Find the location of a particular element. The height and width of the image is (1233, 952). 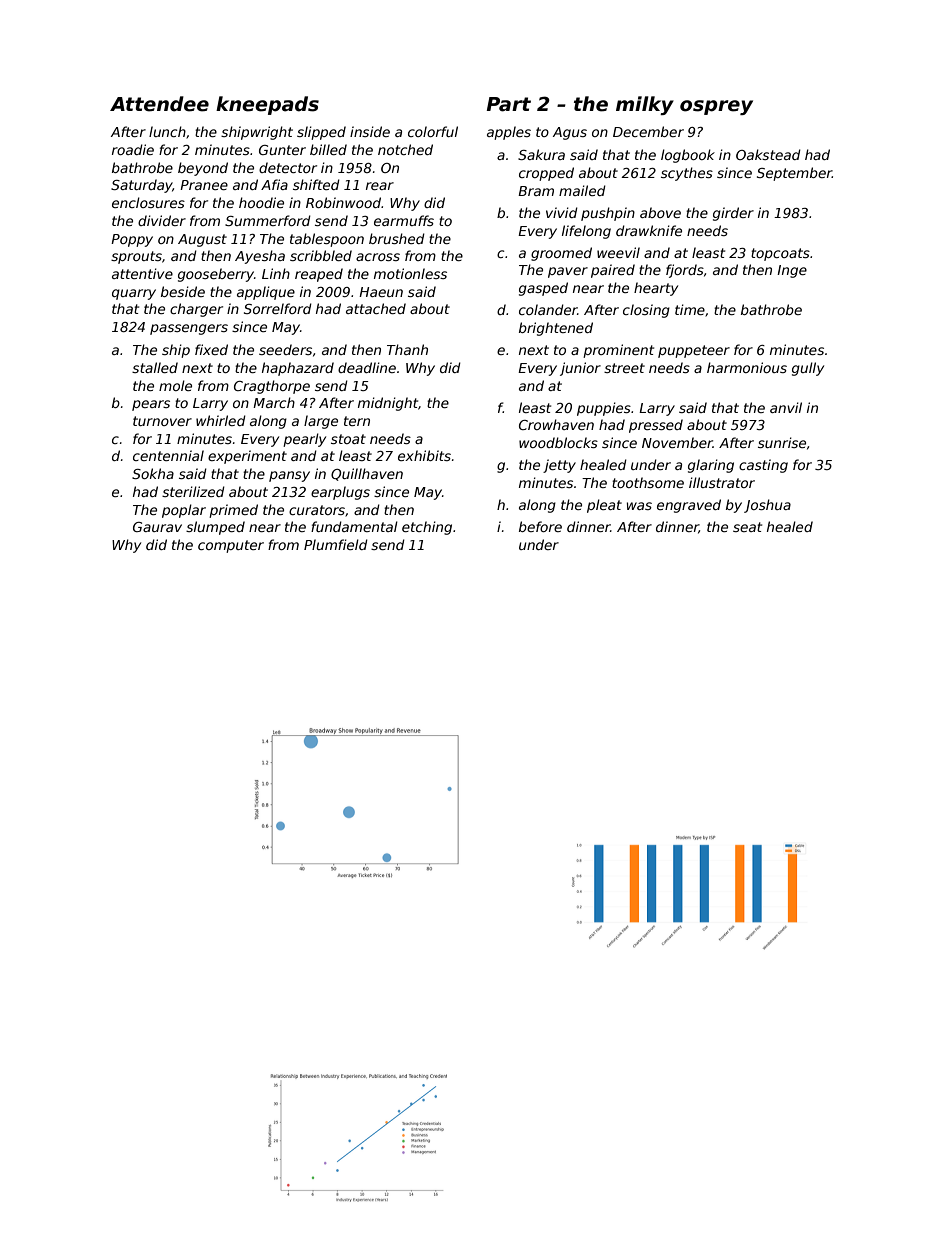

stalled is located at coordinates (155, 367).
